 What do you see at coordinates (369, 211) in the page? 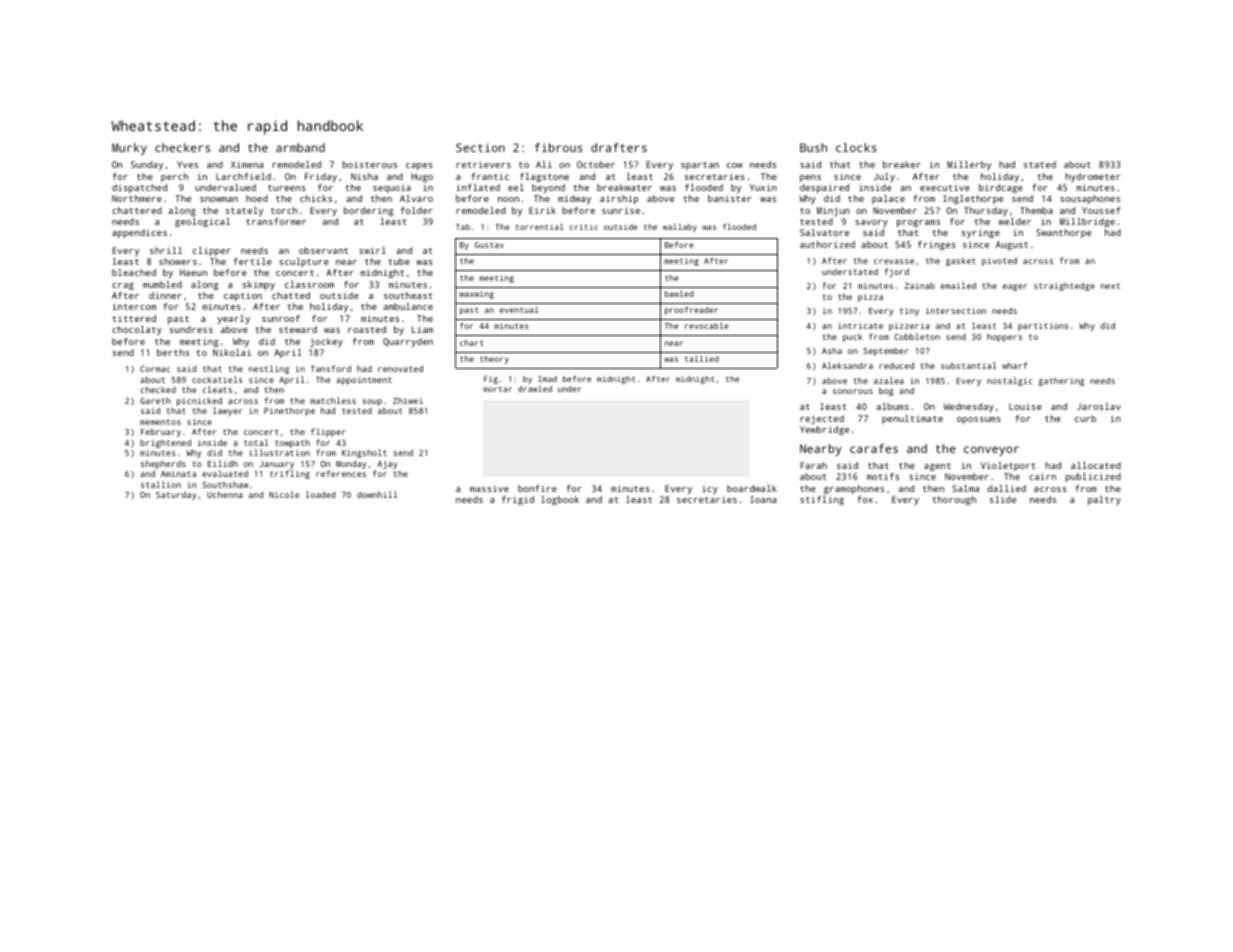
I see `bordering` at bounding box center [369, 211].
